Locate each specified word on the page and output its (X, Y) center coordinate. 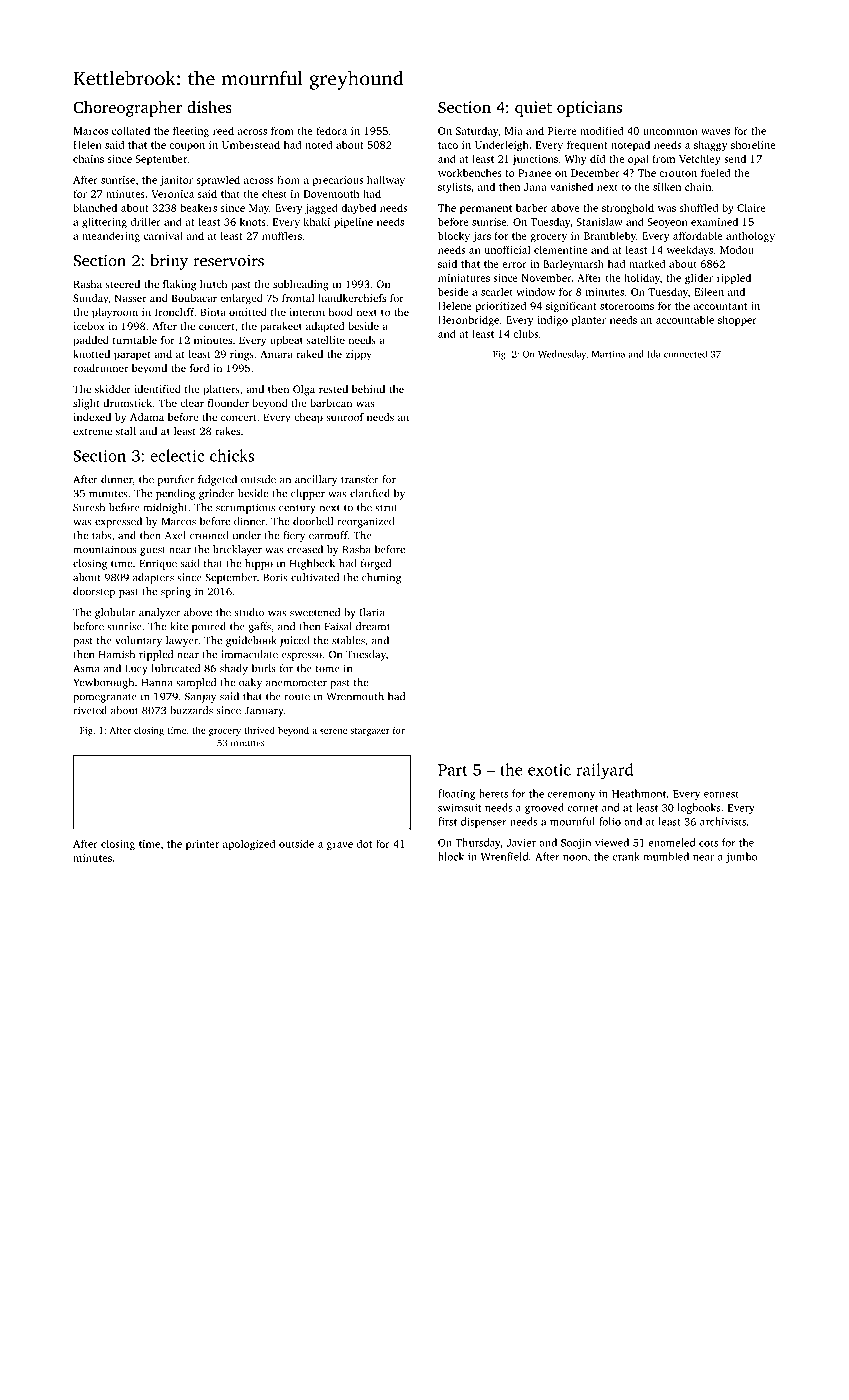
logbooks (699, 808)
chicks (232, 455)
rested (333, 389)
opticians (589, 109)
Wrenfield (504, 856)
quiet (533, 109)
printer (202, 845)
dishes (209, 107)
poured (209, 627)
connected (685, 354)
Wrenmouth (355, 696)
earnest (721, 794)
